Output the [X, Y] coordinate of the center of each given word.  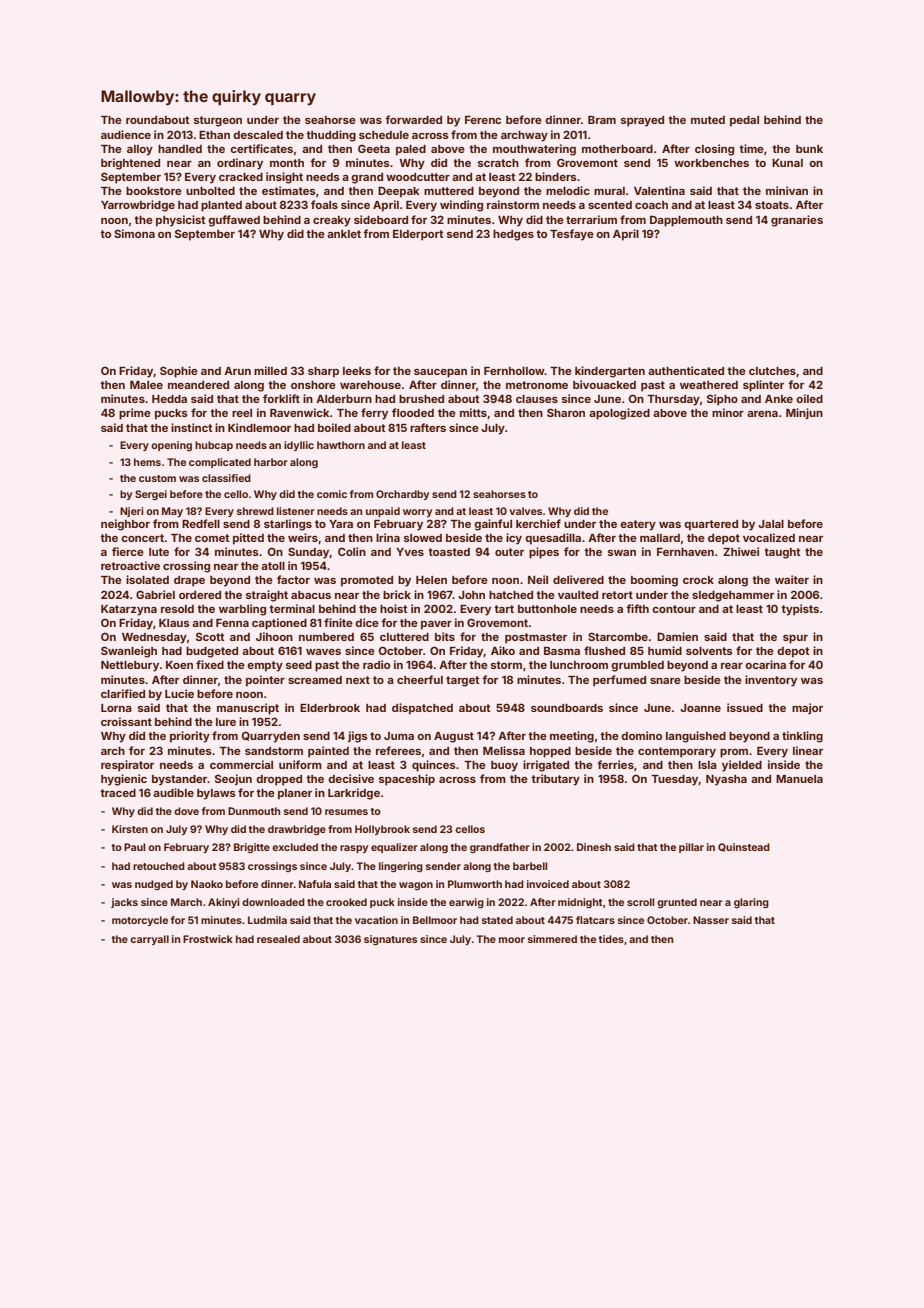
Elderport [418, 235]
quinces [434, 766]
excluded [295, 847]
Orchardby [402, 495]
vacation [376, 920]
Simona [134, 233]
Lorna [116, 708]
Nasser [711, 920]
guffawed [234, 221]
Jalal [771, 524]
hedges [513, 235]
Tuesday [675, 780]
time [751, 148]
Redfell [201, 523]
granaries [797, 221]
